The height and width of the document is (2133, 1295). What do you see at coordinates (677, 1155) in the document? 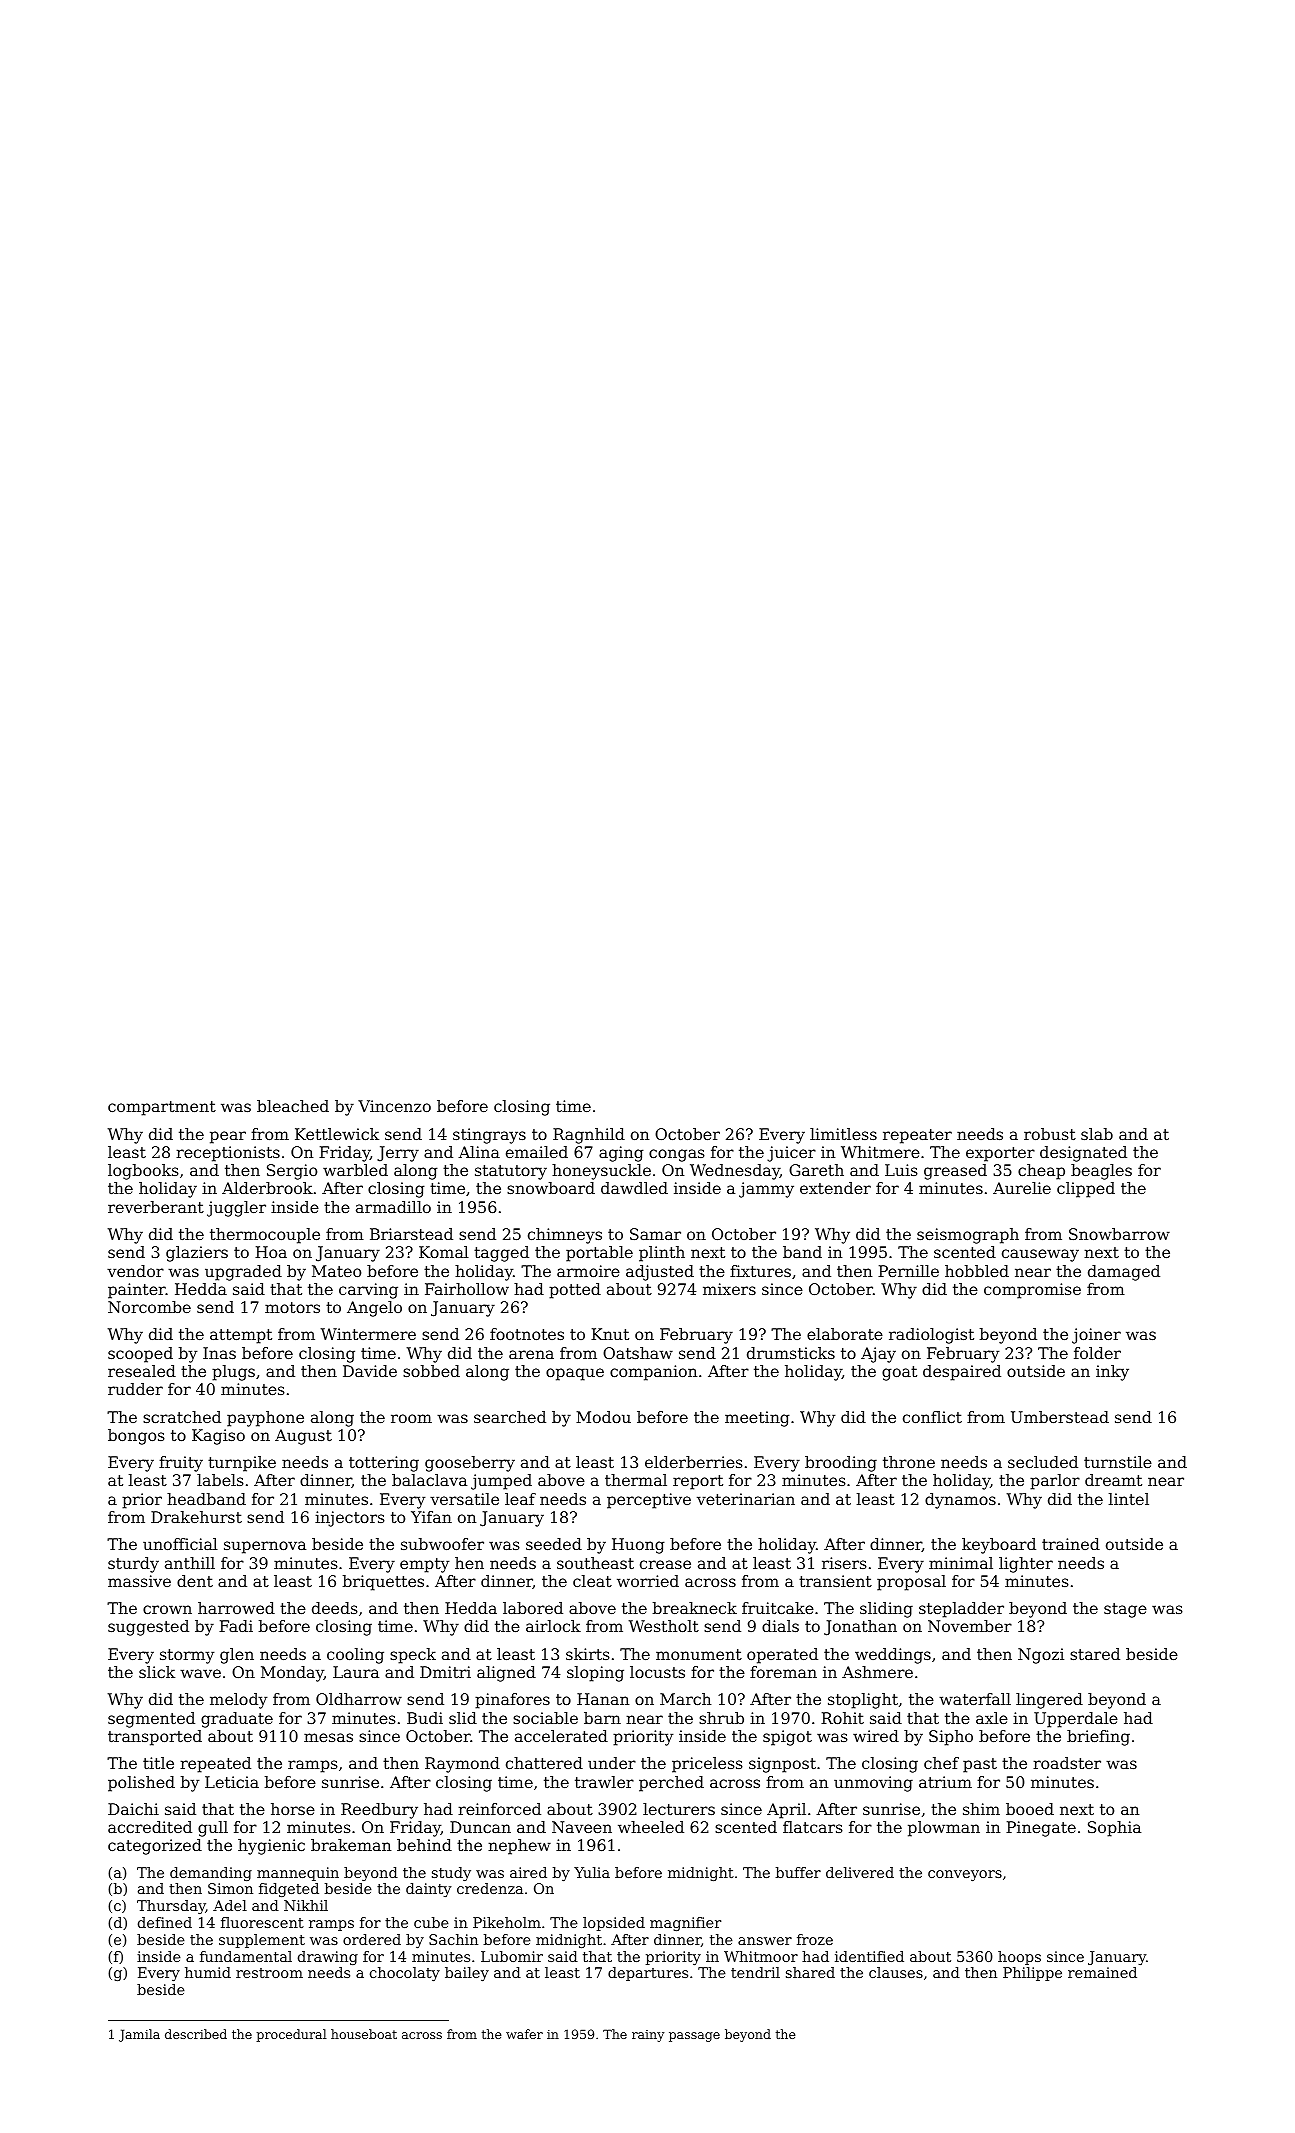
I see `congas` at bounding box center [677, 1155].
